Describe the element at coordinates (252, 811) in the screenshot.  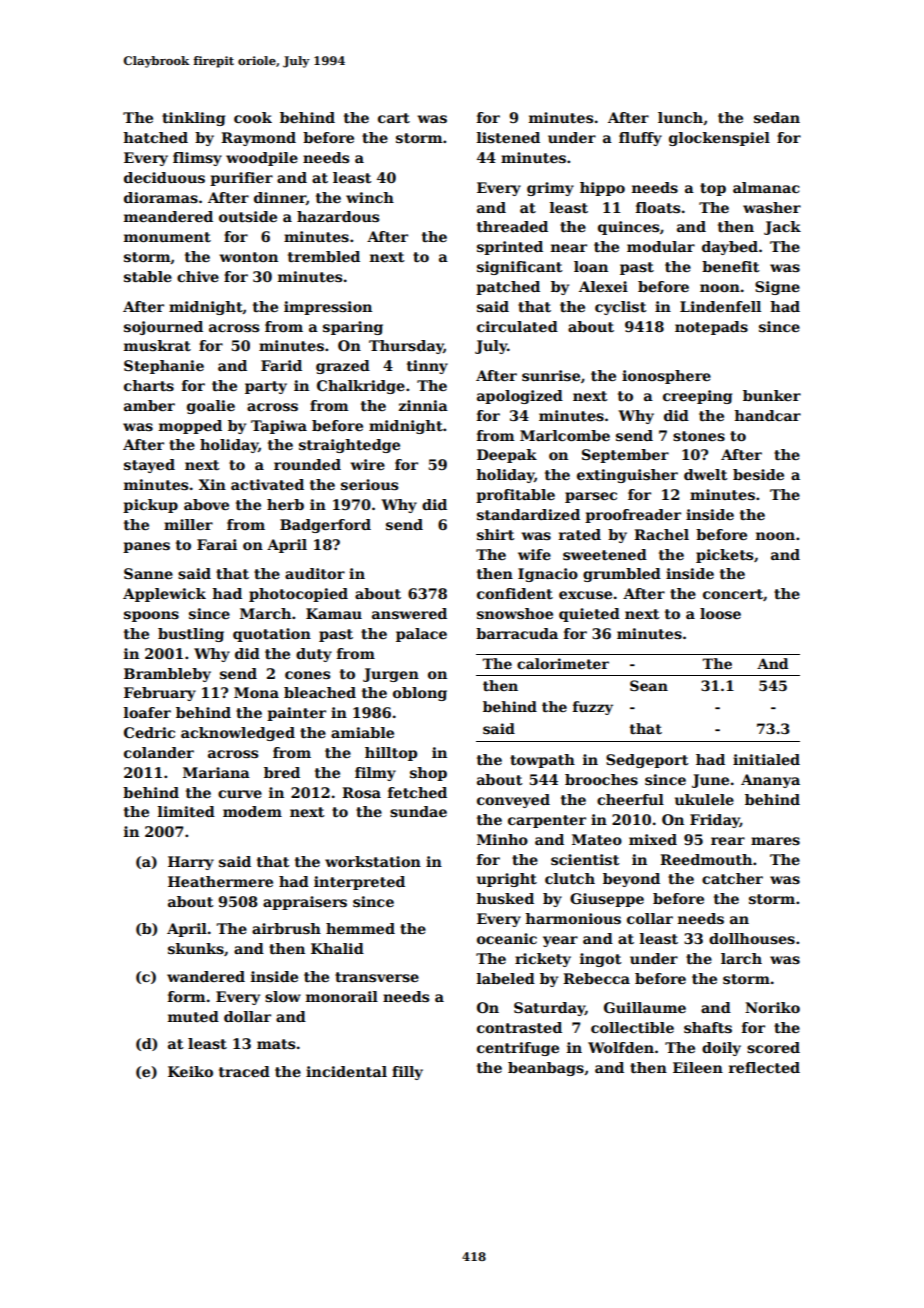
I see `modem` at that location.
